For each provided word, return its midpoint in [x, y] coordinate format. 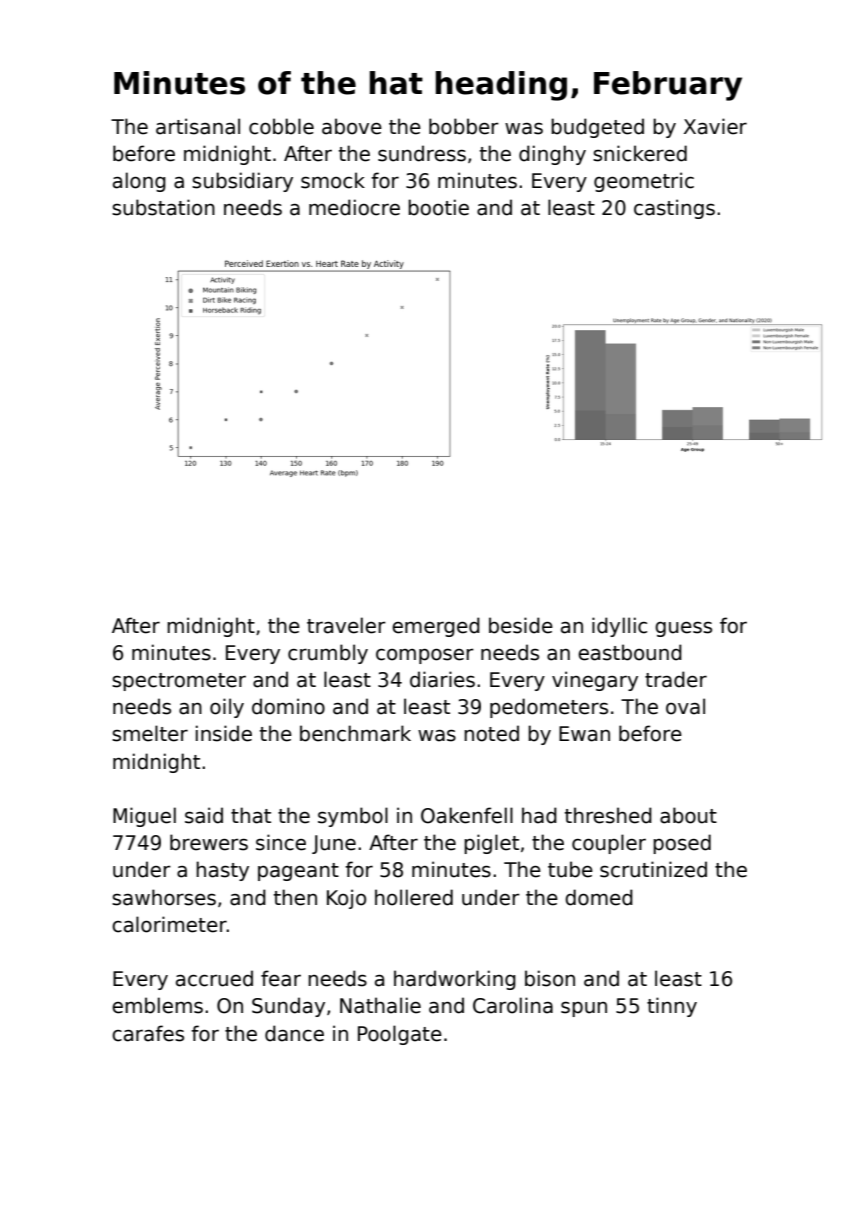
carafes [148, 1033]
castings [674, 209]
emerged [436, 627]
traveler [346, 625]
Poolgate [400, 1035]
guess [683, 629]
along [139, 182]
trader [676, 679]
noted [491, 733]
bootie [438, 207]
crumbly [328, 654]
